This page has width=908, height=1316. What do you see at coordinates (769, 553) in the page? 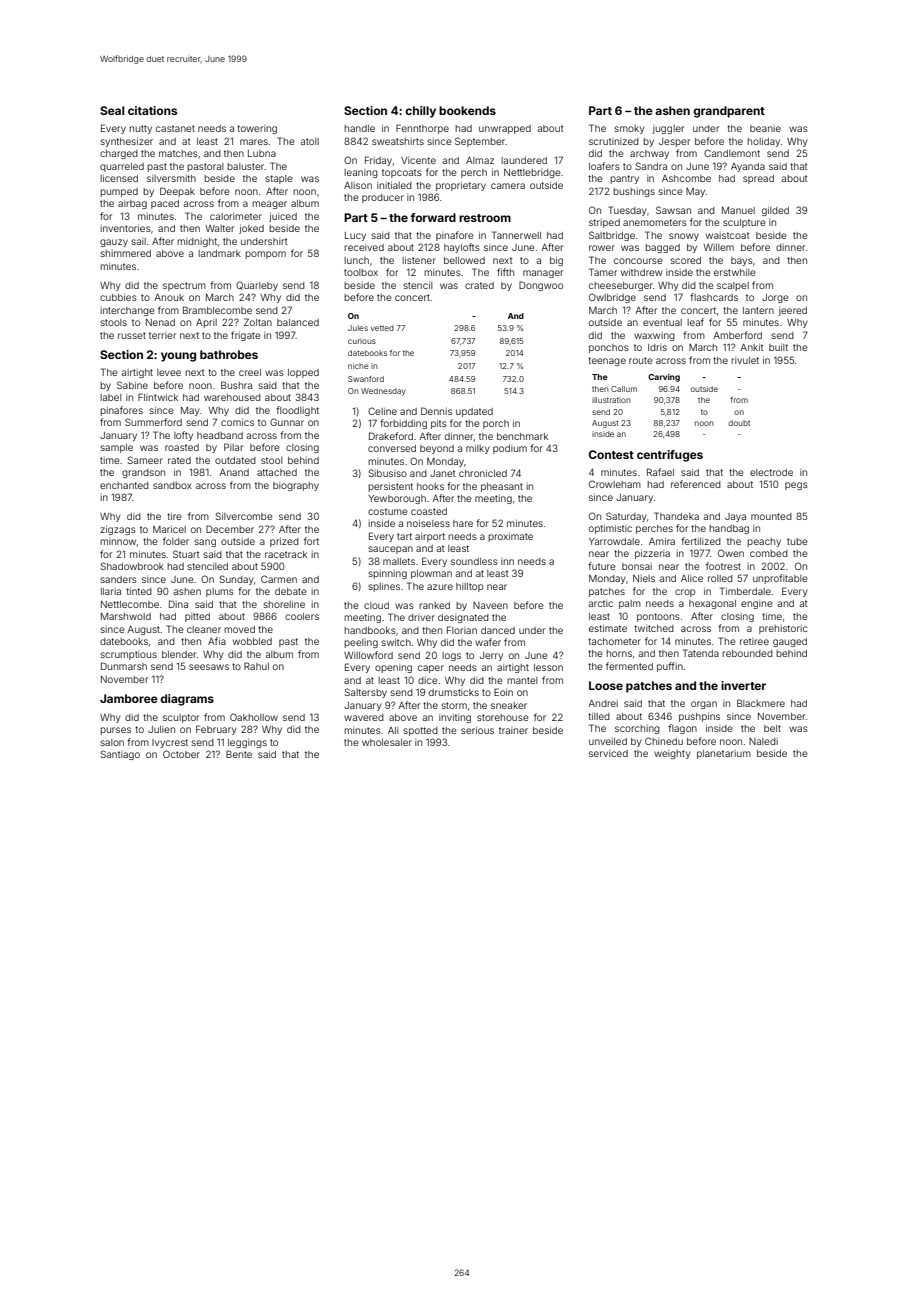
I see `combed` at bounding box center [769, 553].
